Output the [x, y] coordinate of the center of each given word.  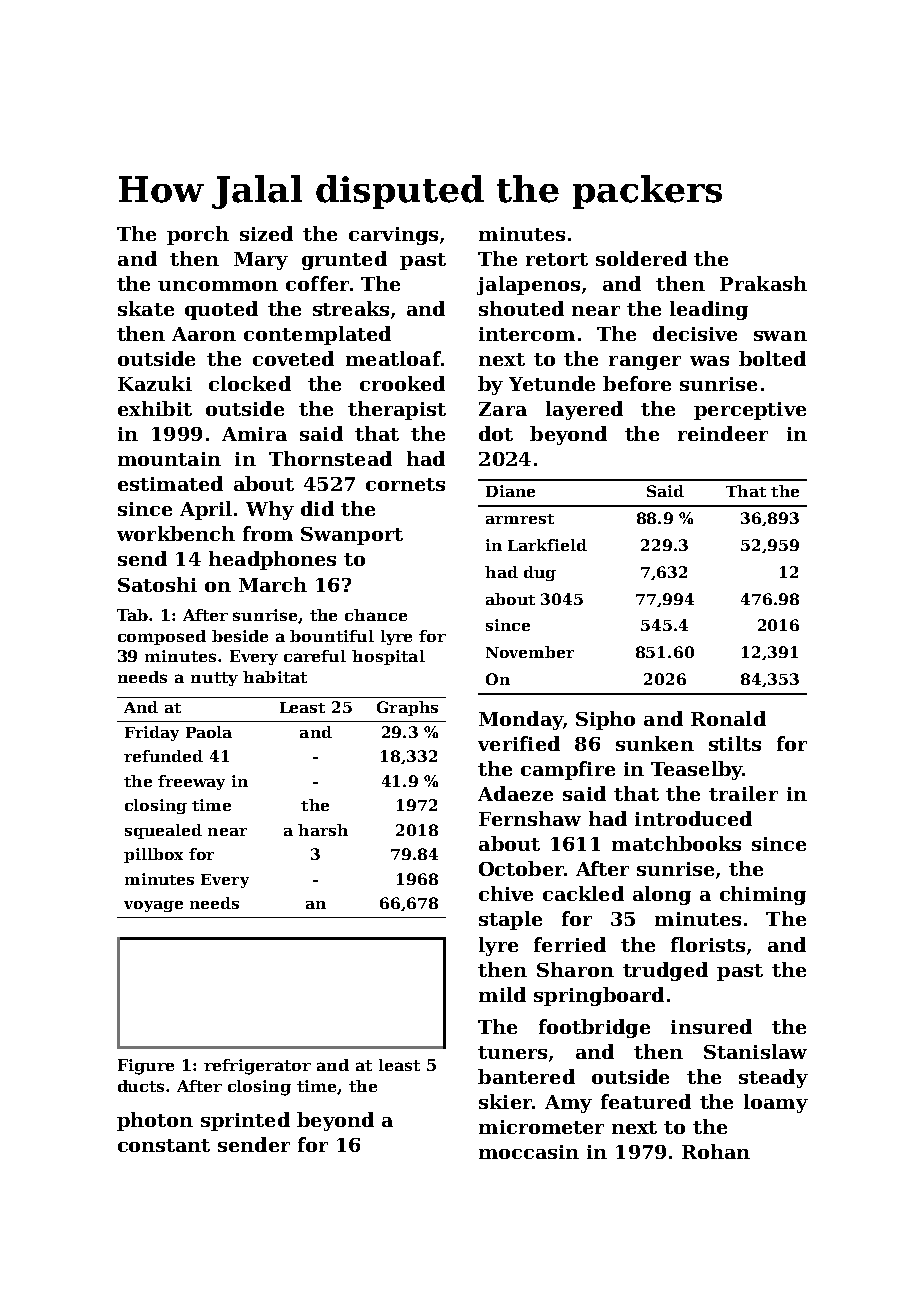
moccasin [529, 1152]
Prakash [763, 283]
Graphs [407, 708]
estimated [170, 483]
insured [711, 1026]
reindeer [723, 433]
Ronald [728, 718]
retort [557, 259]
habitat [275, 677]
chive [506, 893]
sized [266, 233]
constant [164, 1145]
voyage [153, 906]
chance [376, 615]
